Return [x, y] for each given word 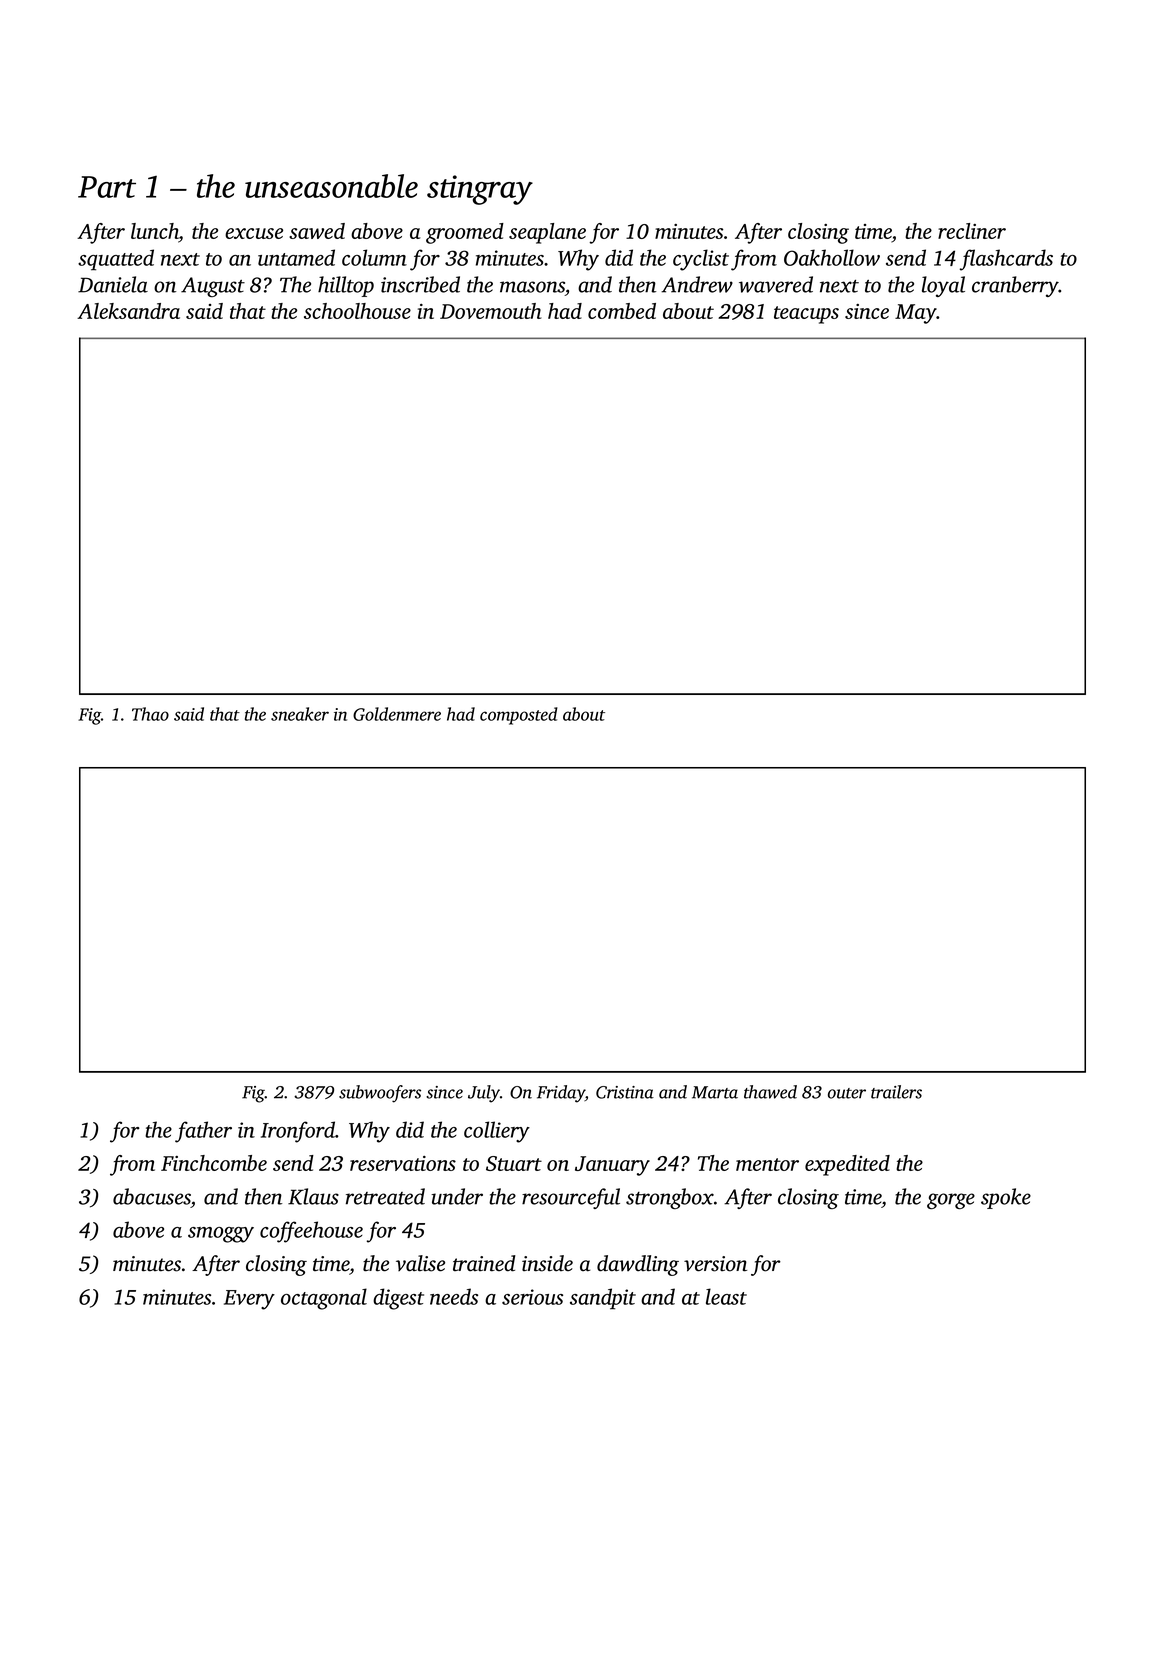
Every [249, 1300]
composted [519, 716]
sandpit [603, 1299]
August [213, 287]
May [916, 314]
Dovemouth [491, 311]
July [484, 1094]
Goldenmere [397, 714]
